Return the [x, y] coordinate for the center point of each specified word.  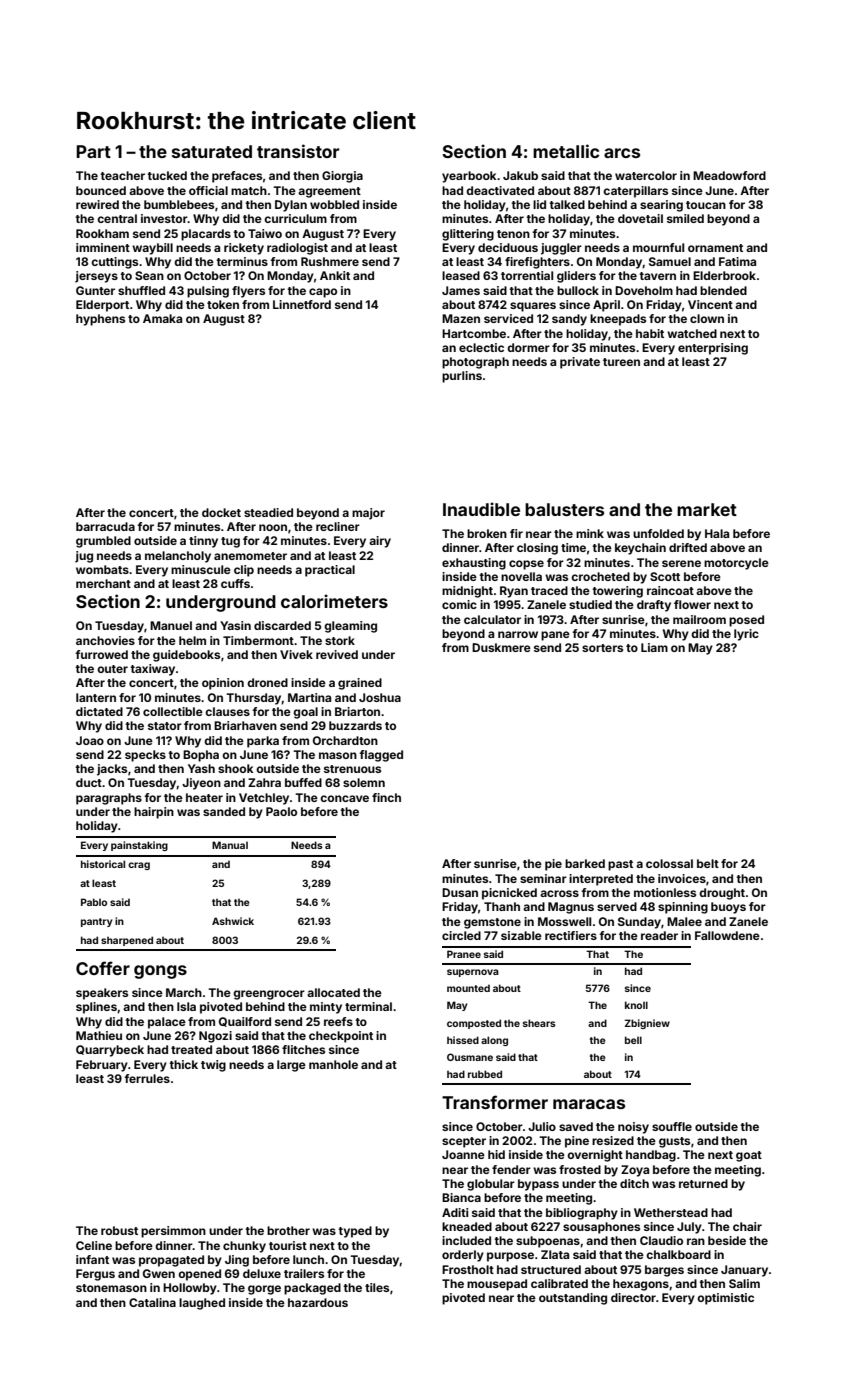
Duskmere [501, 647]
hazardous [318, 1302]
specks [145, 756]
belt [708, 863]
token [223, 304]
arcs [622, 153]
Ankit [335, 275]
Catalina [152, 1302]
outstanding [573, 1299]
